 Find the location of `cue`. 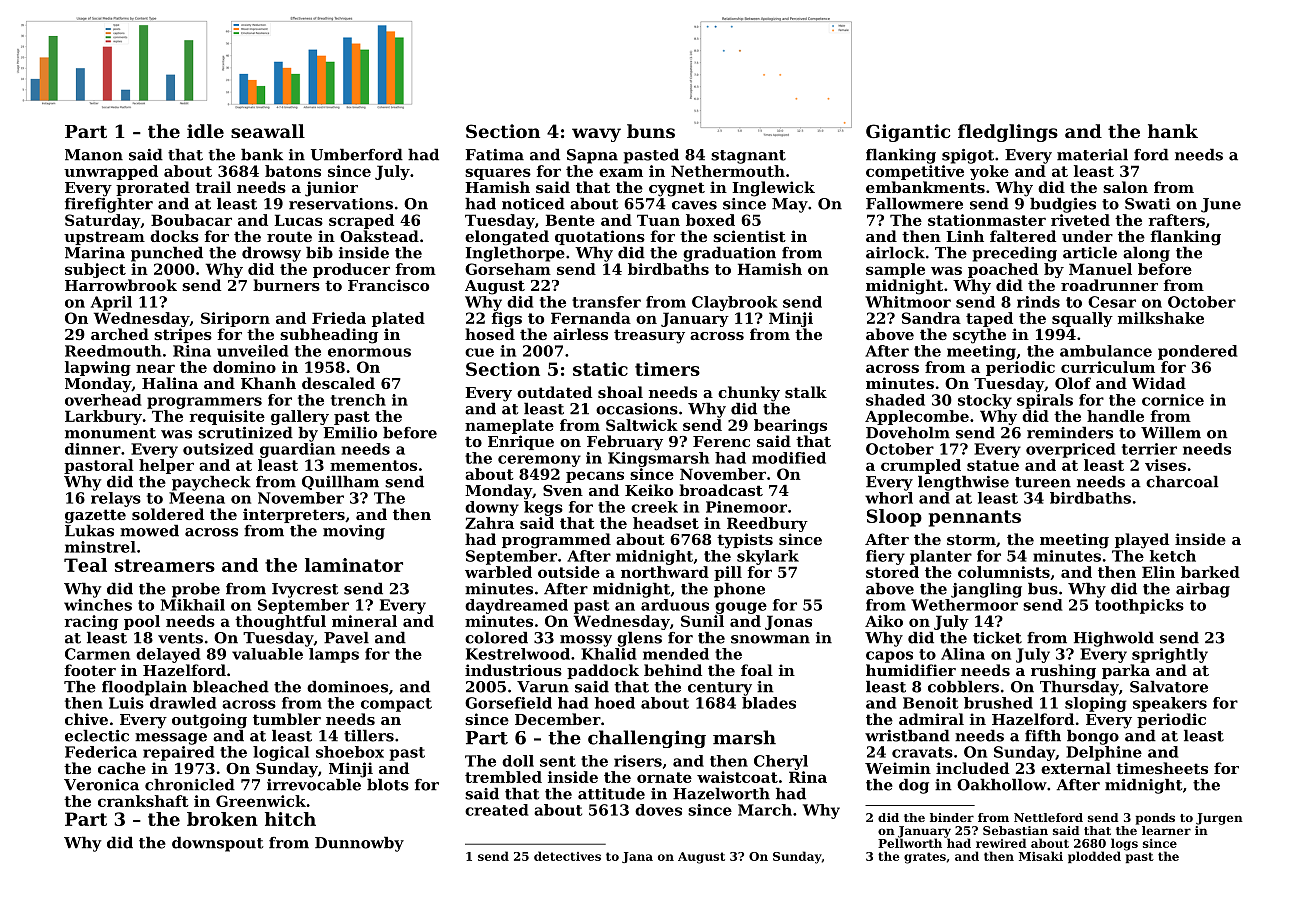

cue is located at coordinates (479, 352).
